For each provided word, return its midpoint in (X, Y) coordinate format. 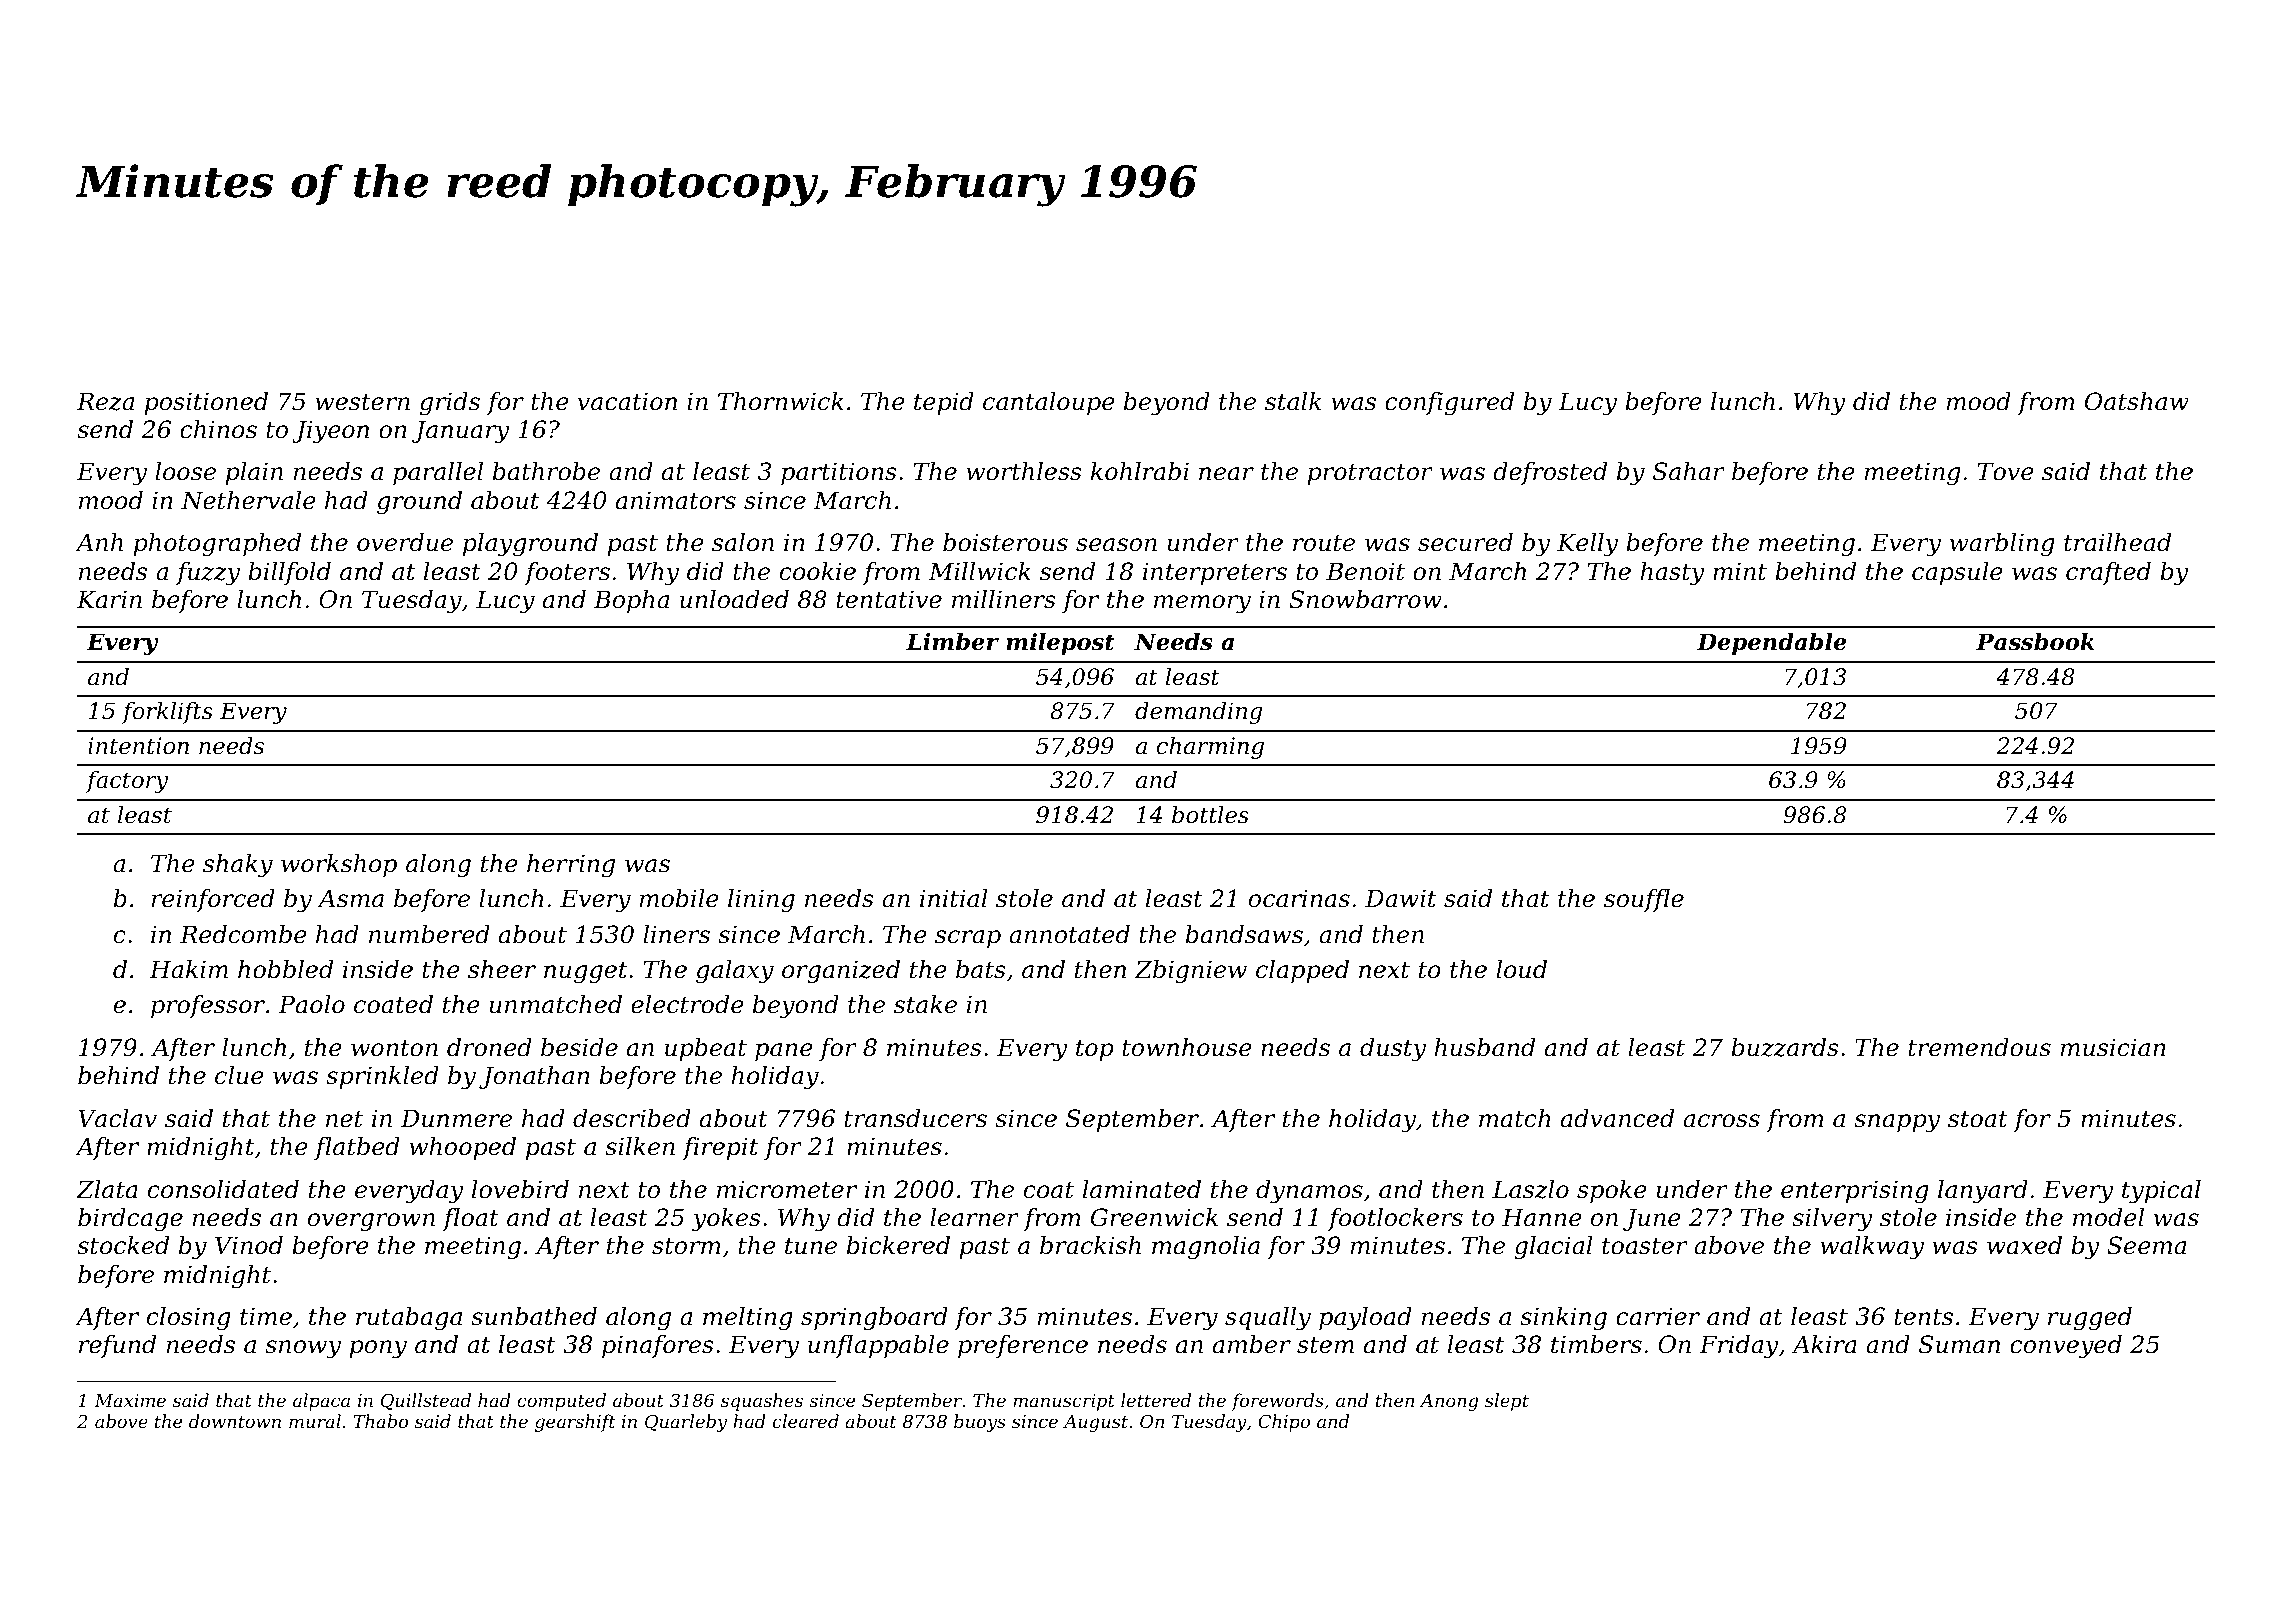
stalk (1293, 401)
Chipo (1284, 1423)
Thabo (380, 1421)
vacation (627, 401)
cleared (806, 1421)
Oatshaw (2137, 401)
